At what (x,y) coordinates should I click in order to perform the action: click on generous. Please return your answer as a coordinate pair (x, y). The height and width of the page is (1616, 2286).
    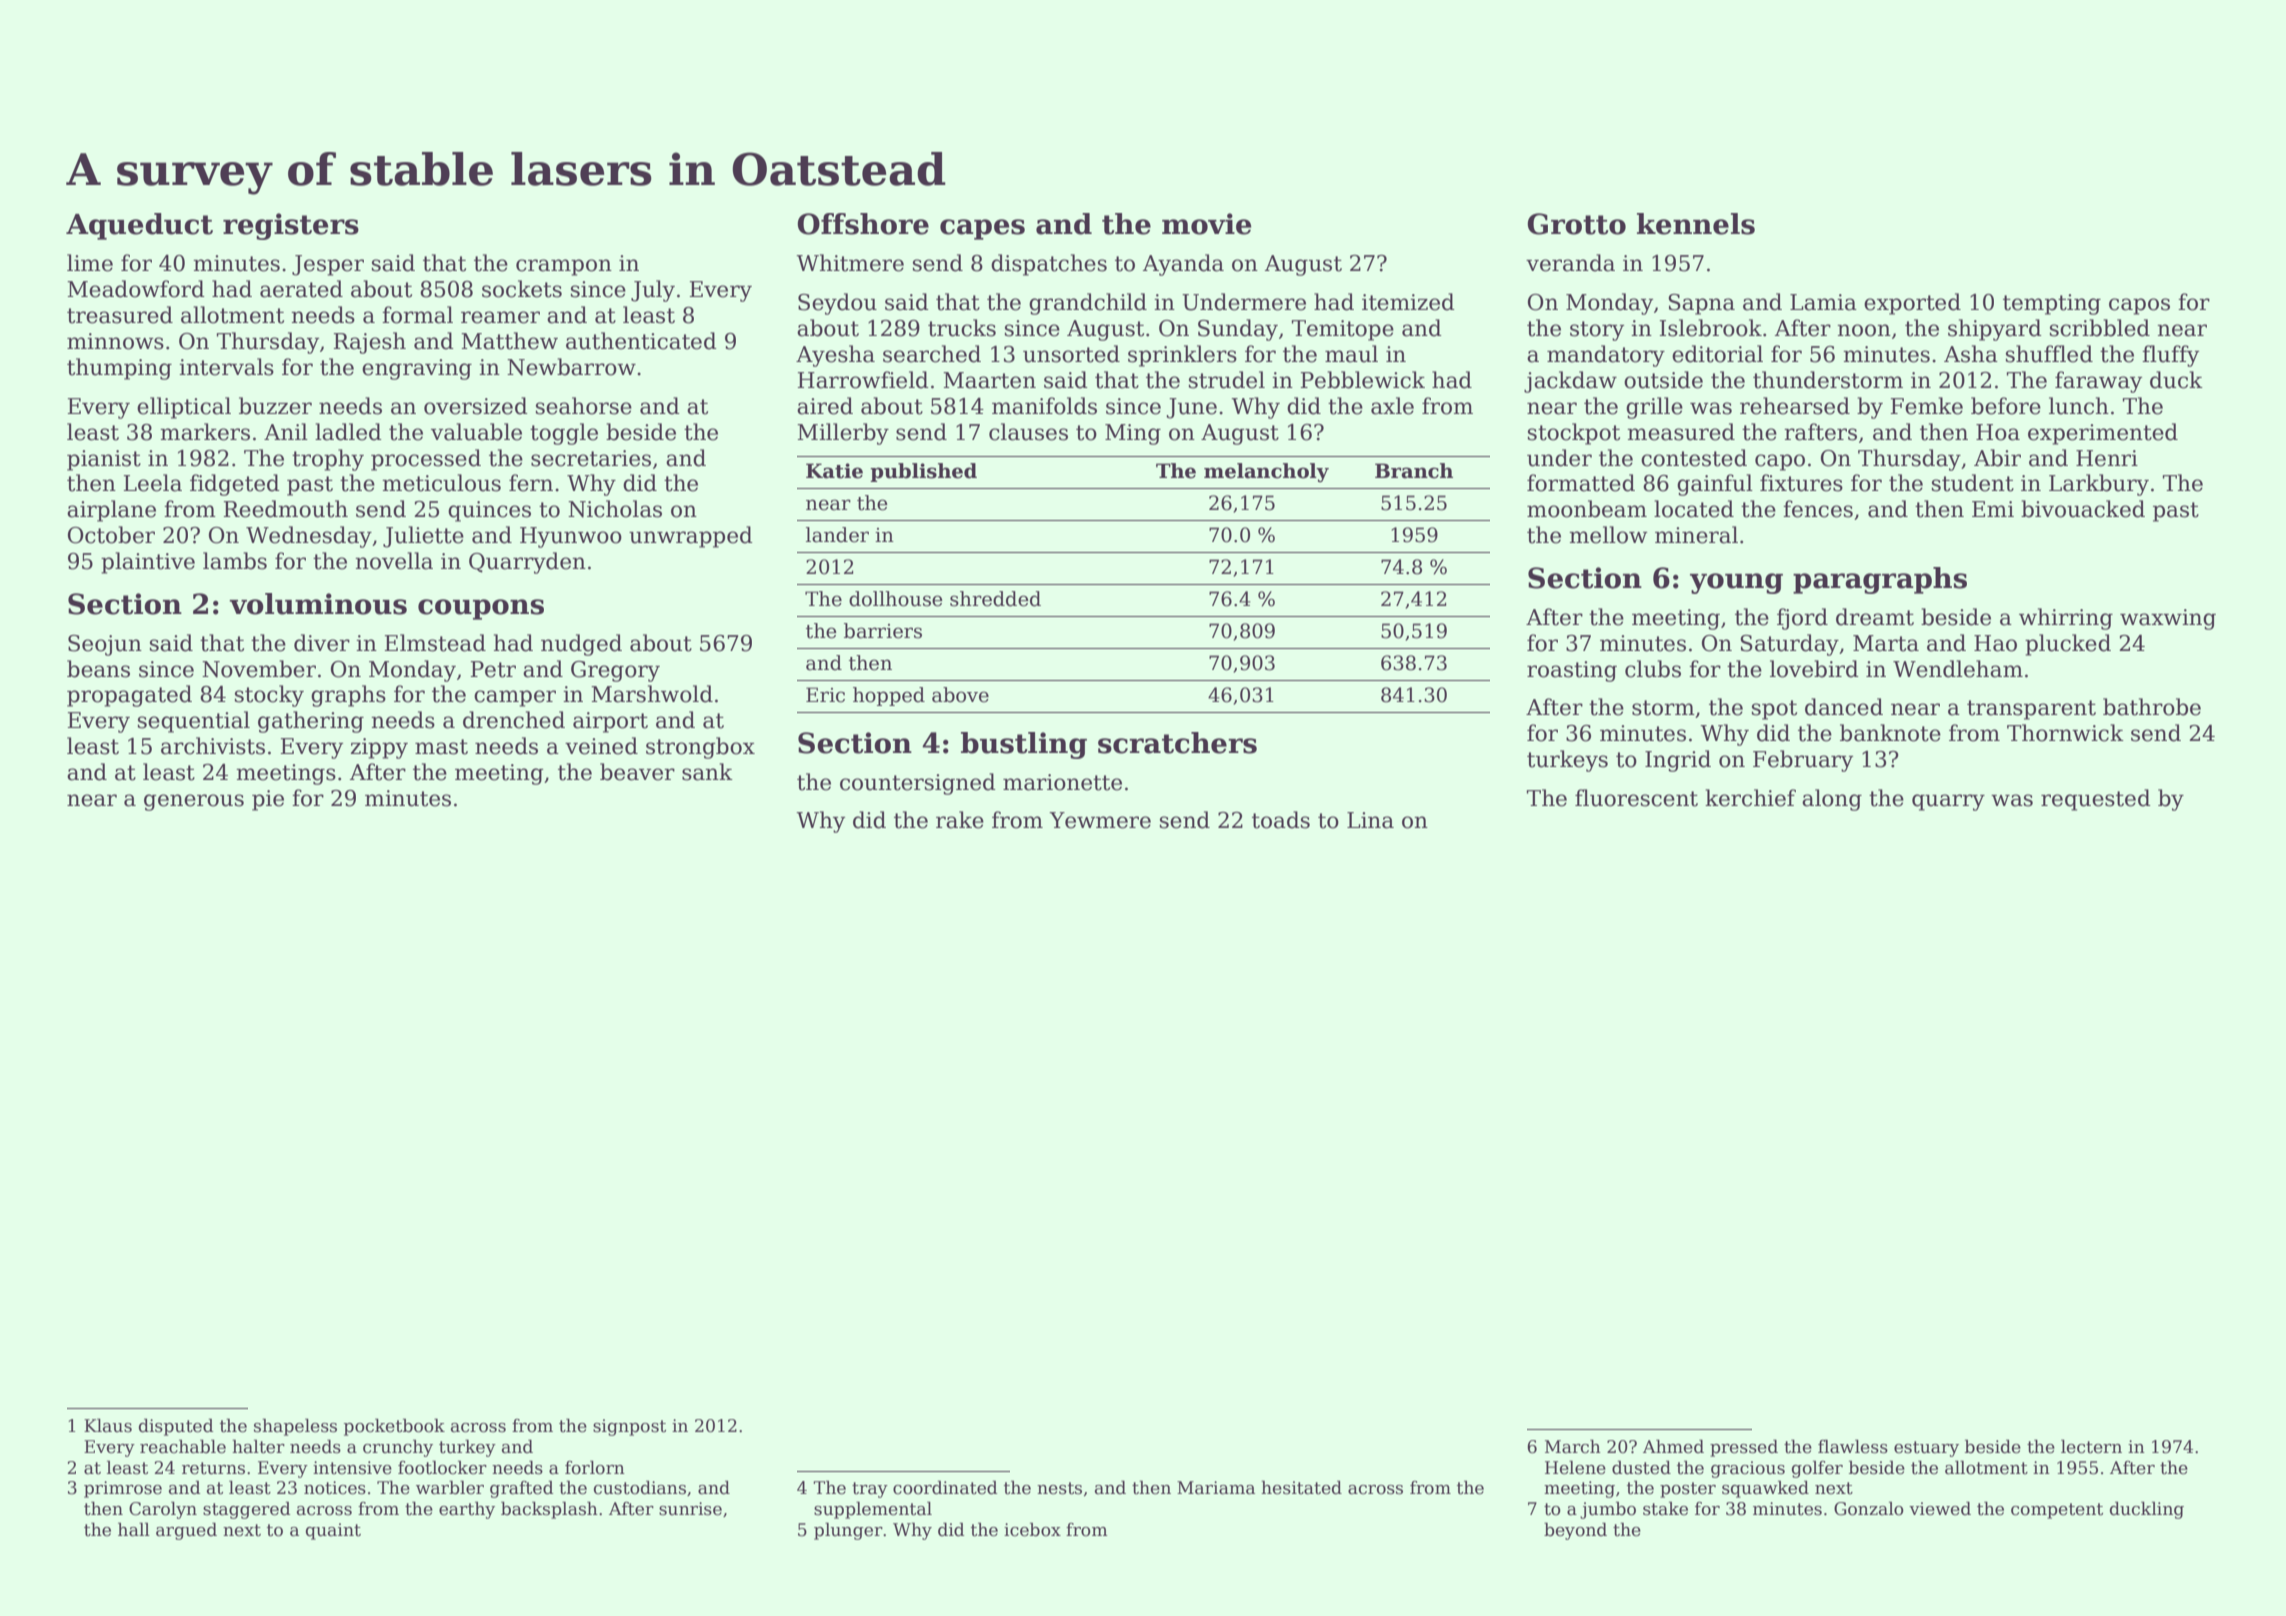
    Looking at the image, I should click on (194, 802).
